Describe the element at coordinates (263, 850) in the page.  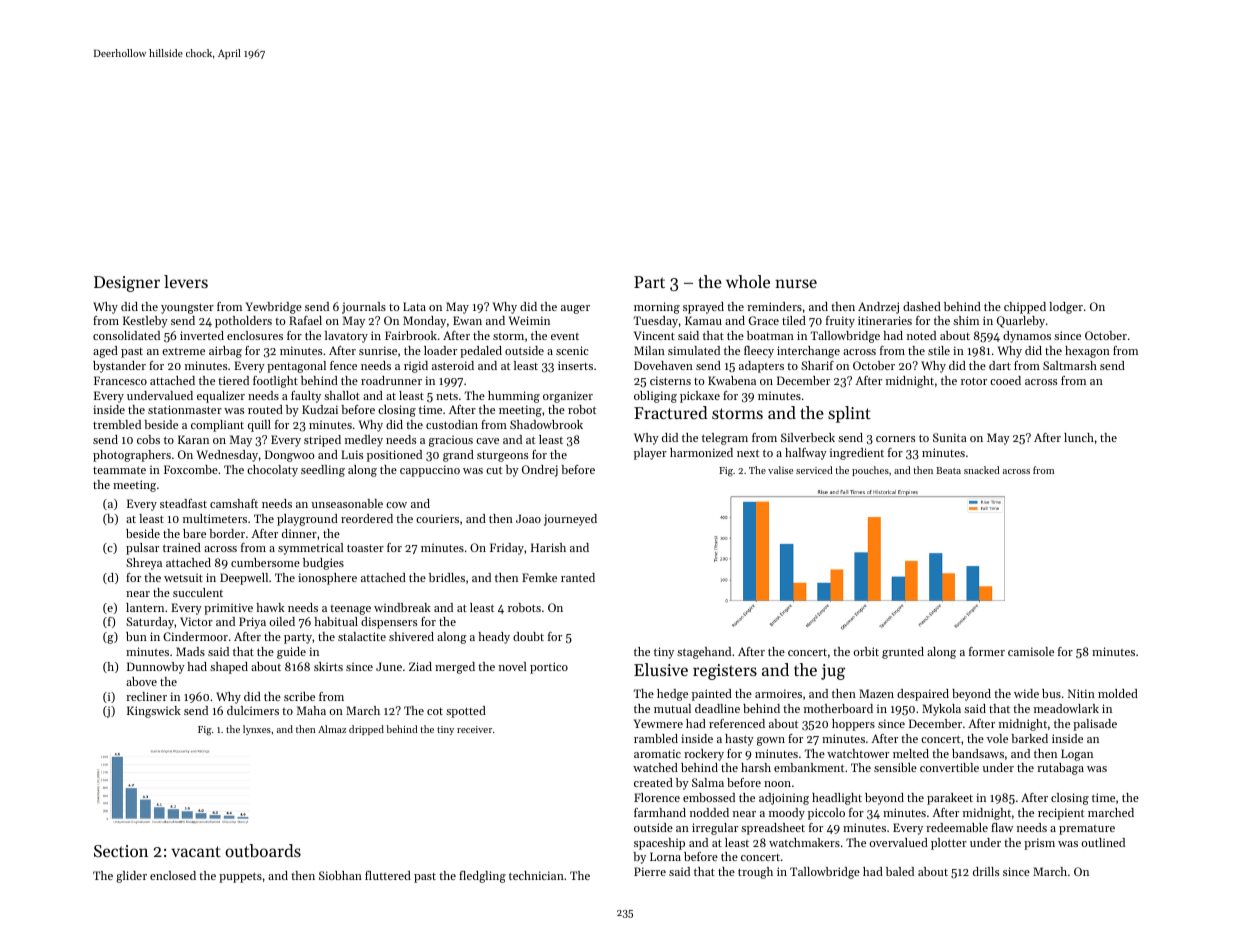
I see `outboards` at that location.
